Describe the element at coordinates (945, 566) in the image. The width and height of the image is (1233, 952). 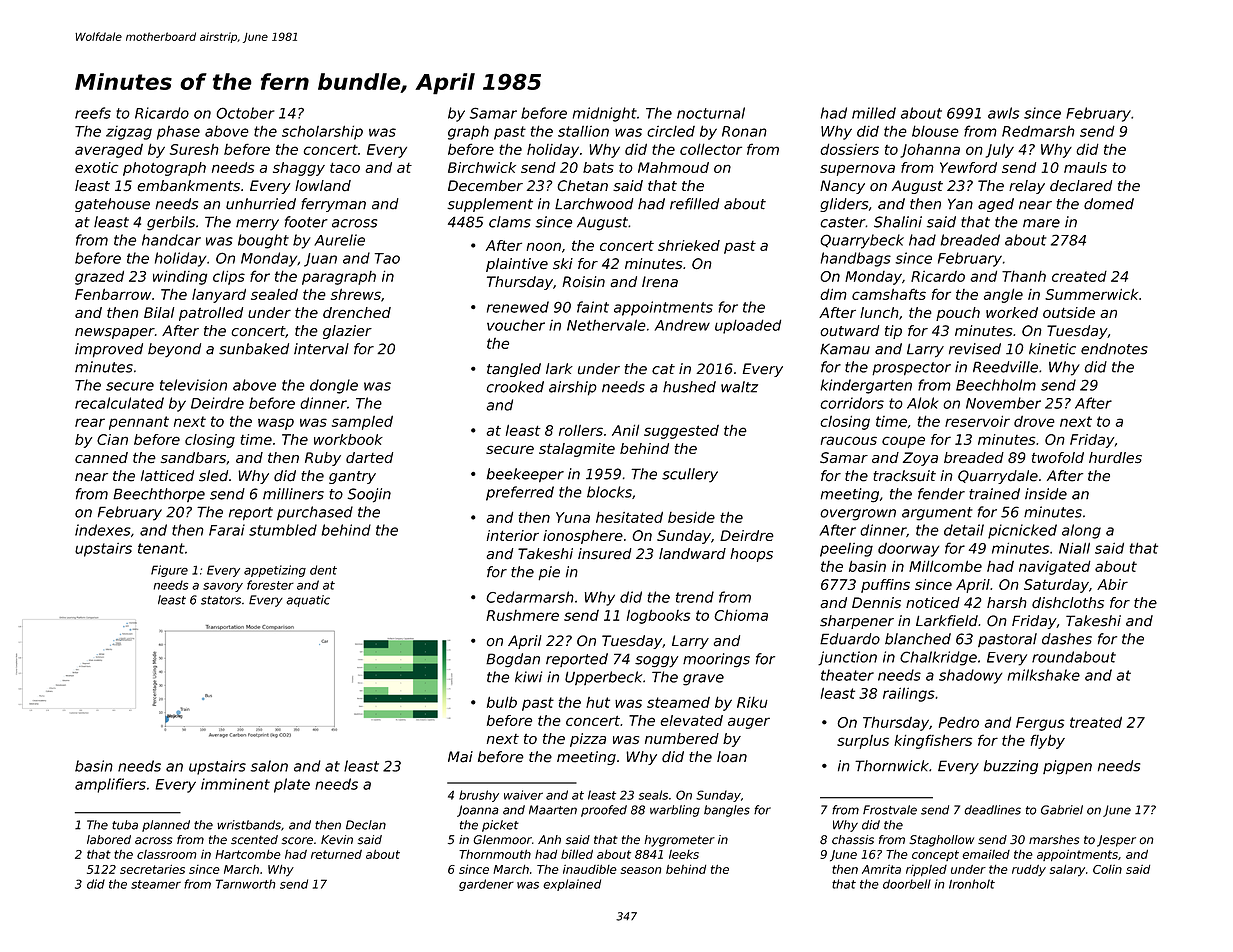
I see `Millcombe` at that location.
